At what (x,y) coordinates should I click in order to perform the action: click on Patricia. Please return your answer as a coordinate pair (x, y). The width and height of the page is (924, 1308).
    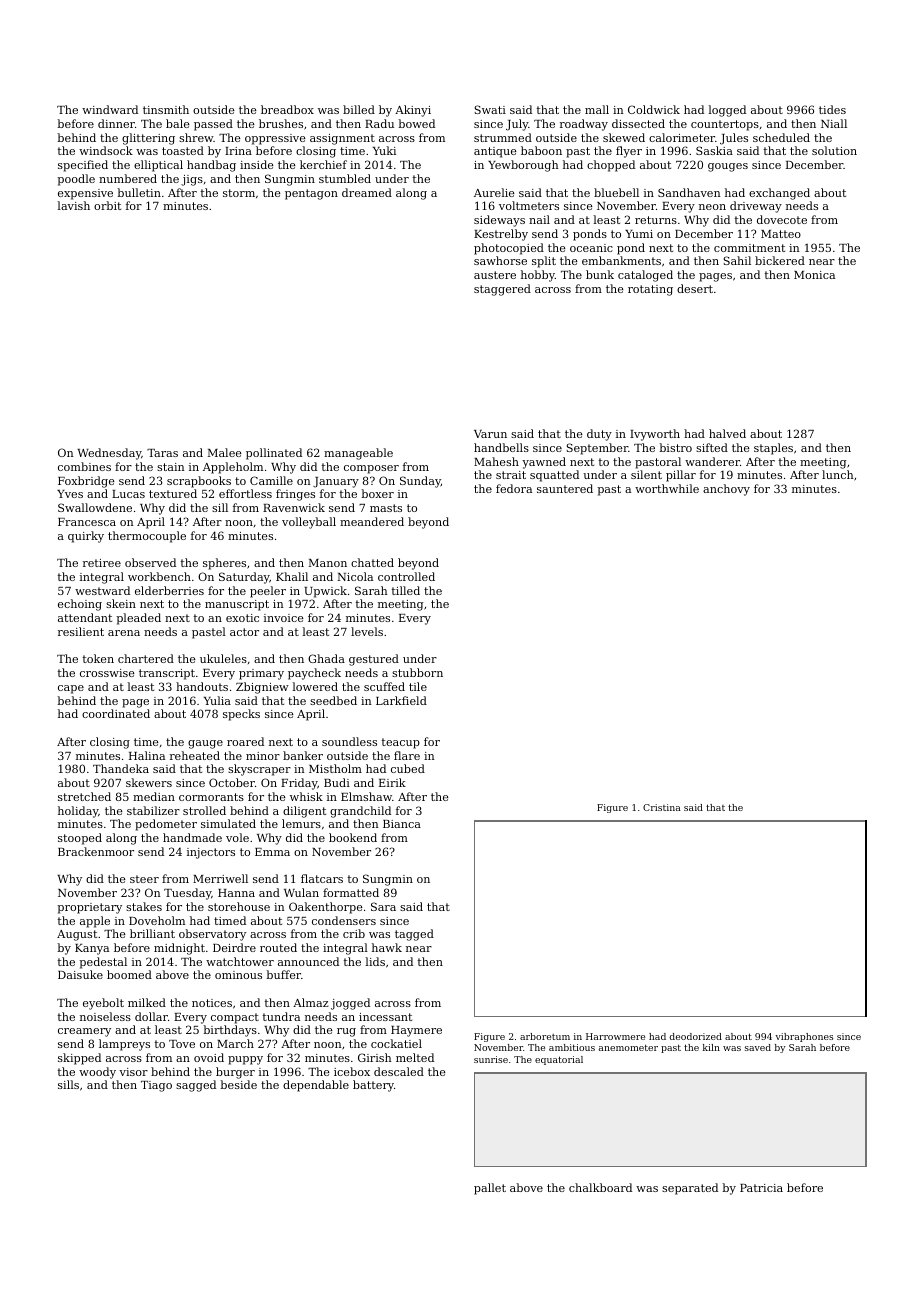
    Looking at the image, I should click on (761, 1188).
